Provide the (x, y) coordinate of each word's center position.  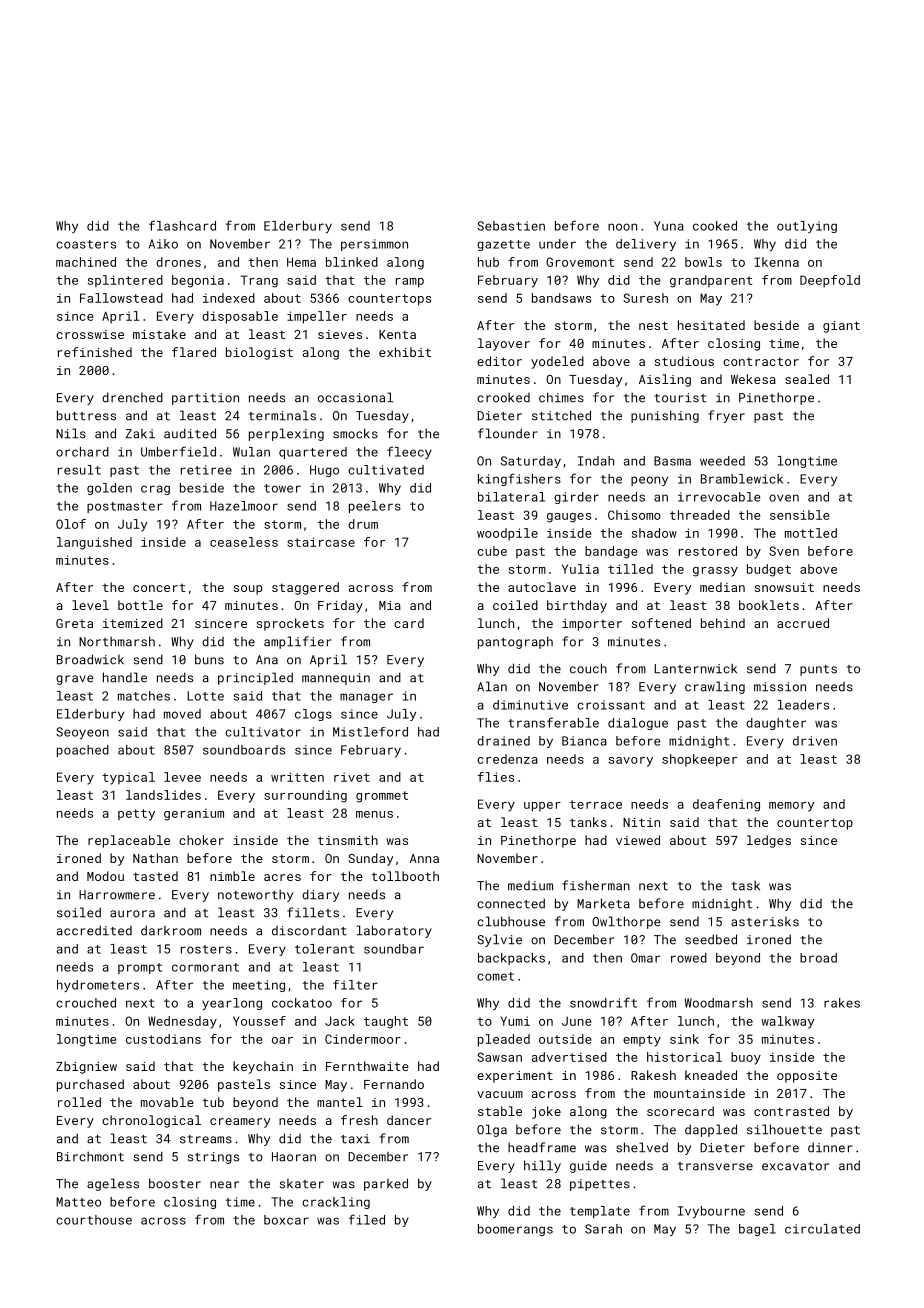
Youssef (259, 1021)
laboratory (394, 931)
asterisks (765, 922)
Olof (71, 524)
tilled (630, 569)
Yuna (669, 226)
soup (248, 590)
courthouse (94, 1220)
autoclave (542, 587)
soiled (79, 912)
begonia (198, 281)
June (576, 1021)
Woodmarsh (719, 1003)
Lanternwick (695, 668)
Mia (390, 605)
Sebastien (511, 226)
